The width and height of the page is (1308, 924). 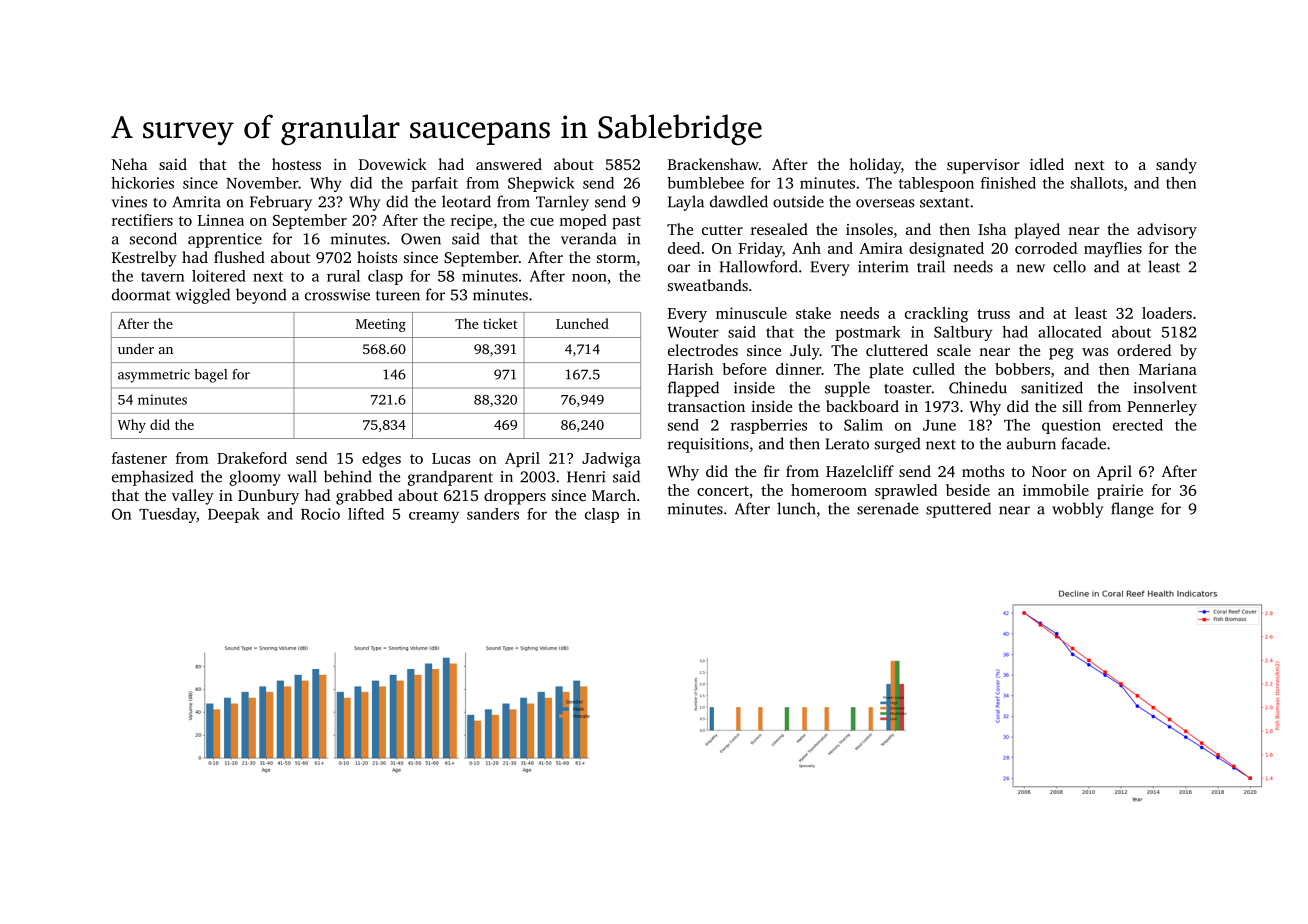 What do you see at coordinates (562, 203) in the page?
I see `Tarnley` at bounding box center [562, 203].
